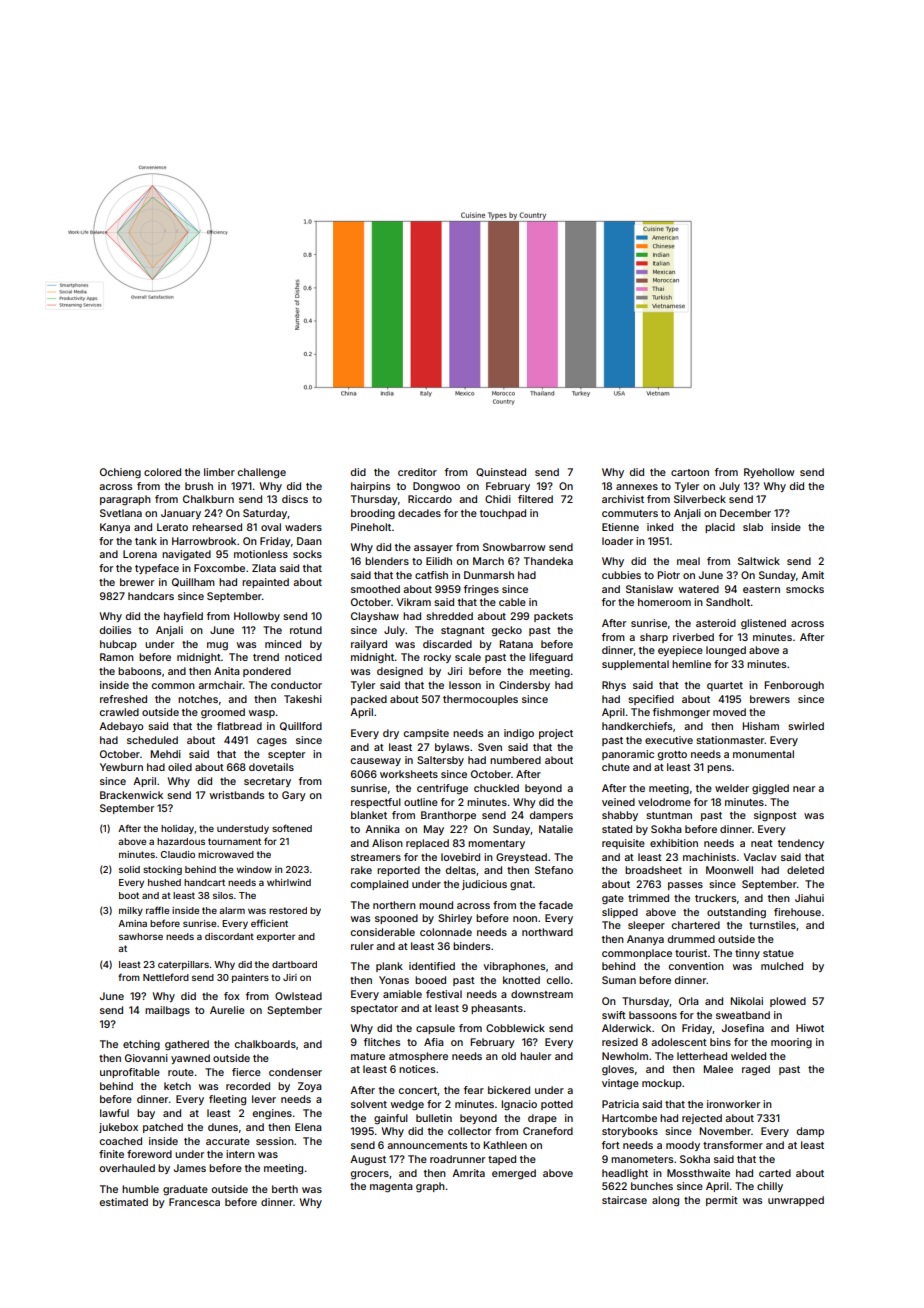 This page has height=1308, width=924. Describe the element at coordinates (548, 1131) in the page. I see `Craneford` at that location.
